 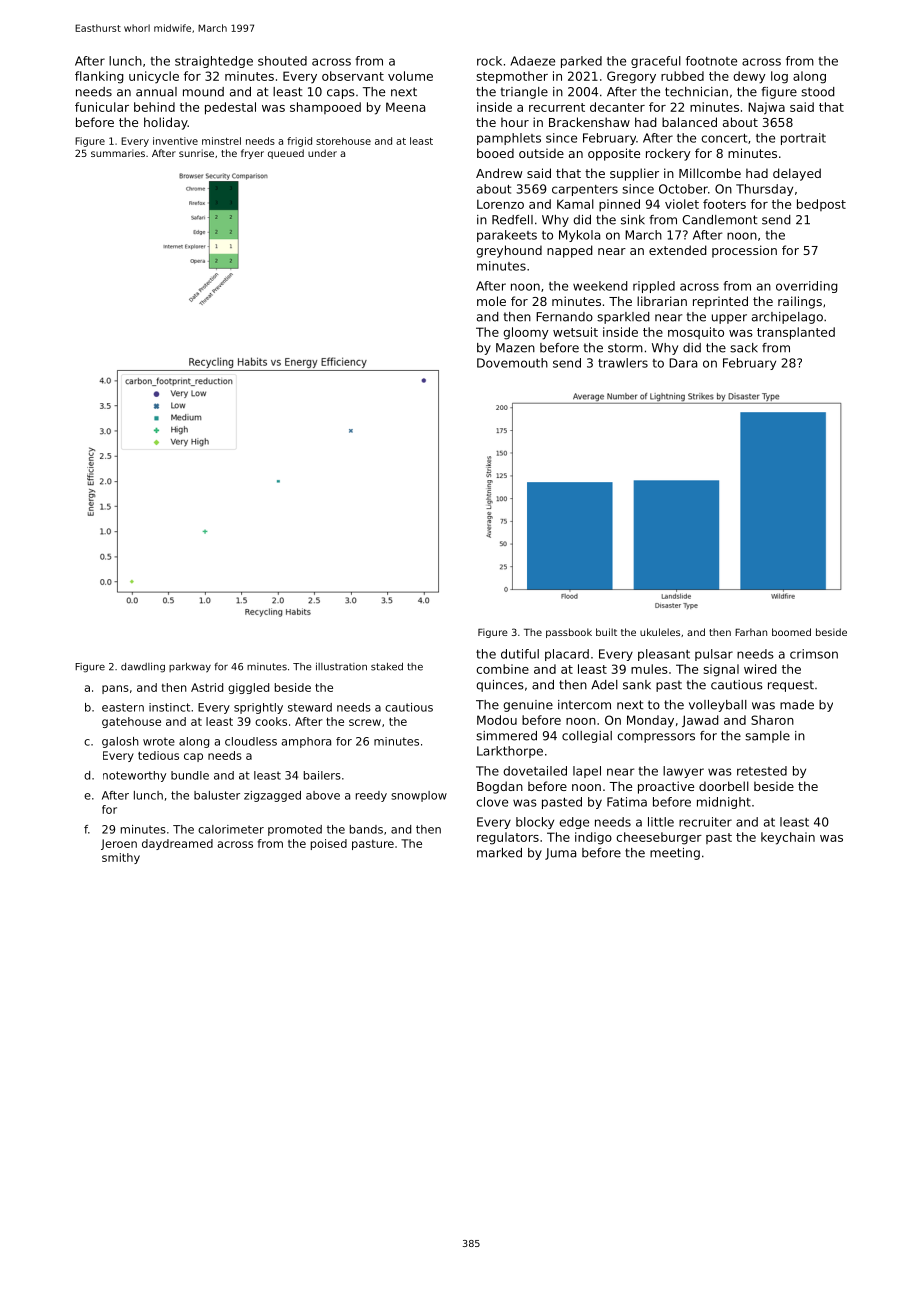 What do you see at coordinates (683, 772) in the document?
I see `lawyer` at bounding box center [683, 772].
